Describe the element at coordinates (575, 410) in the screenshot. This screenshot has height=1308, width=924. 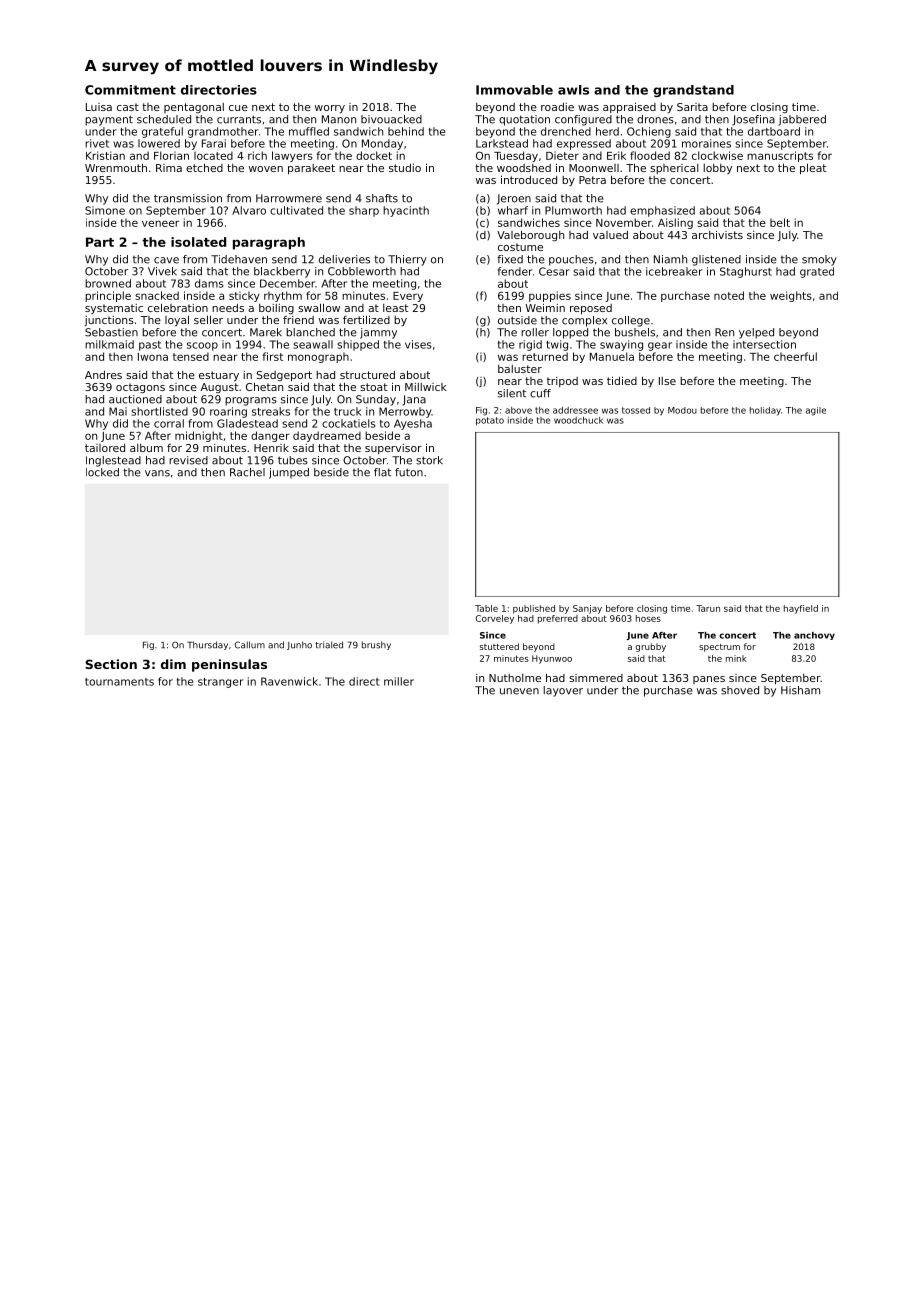
I see `addressee` at that location.
